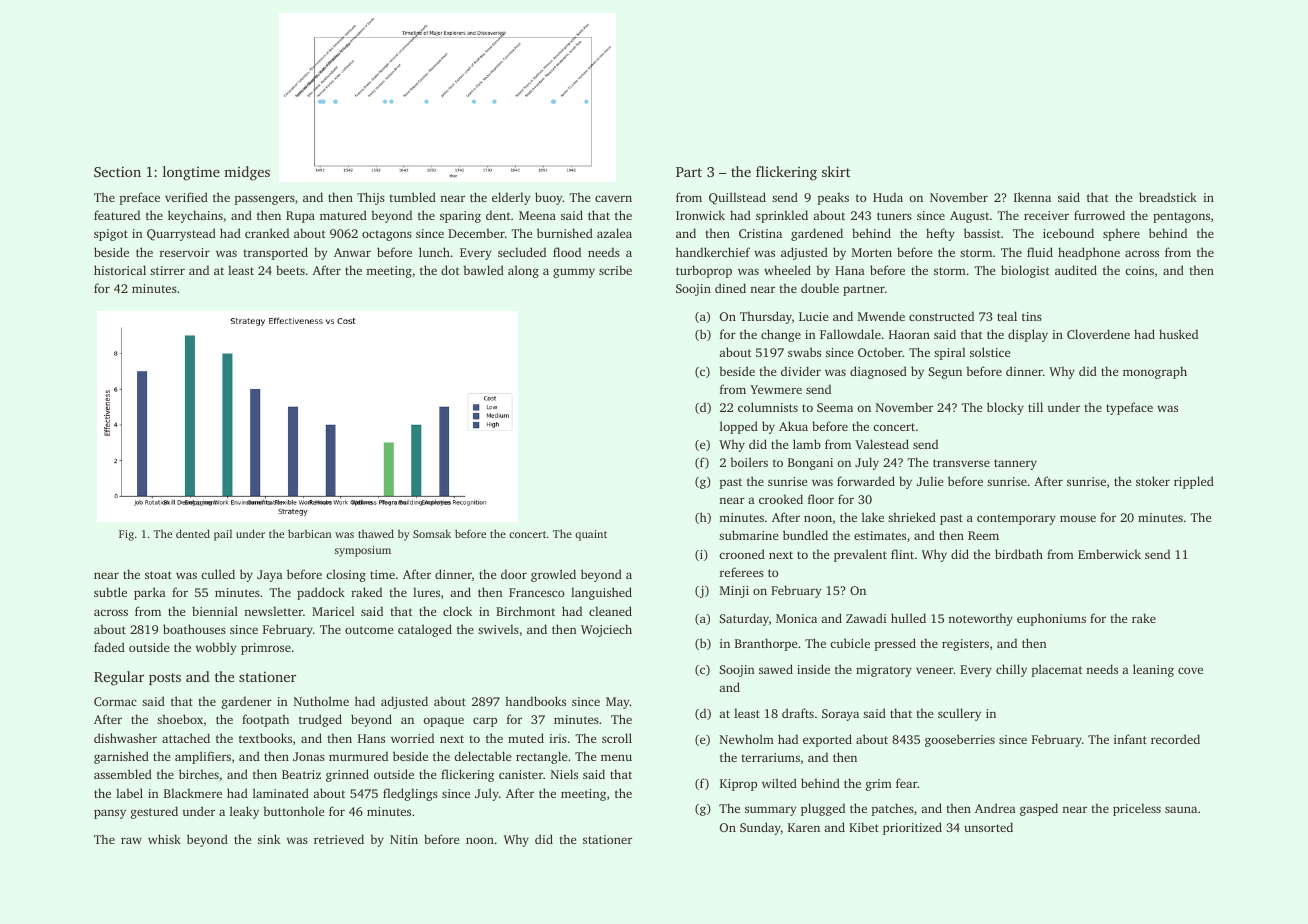  What do you see at coordinates (218, 574) in the page?
I see `culled` at bounding box center [218, 574].
